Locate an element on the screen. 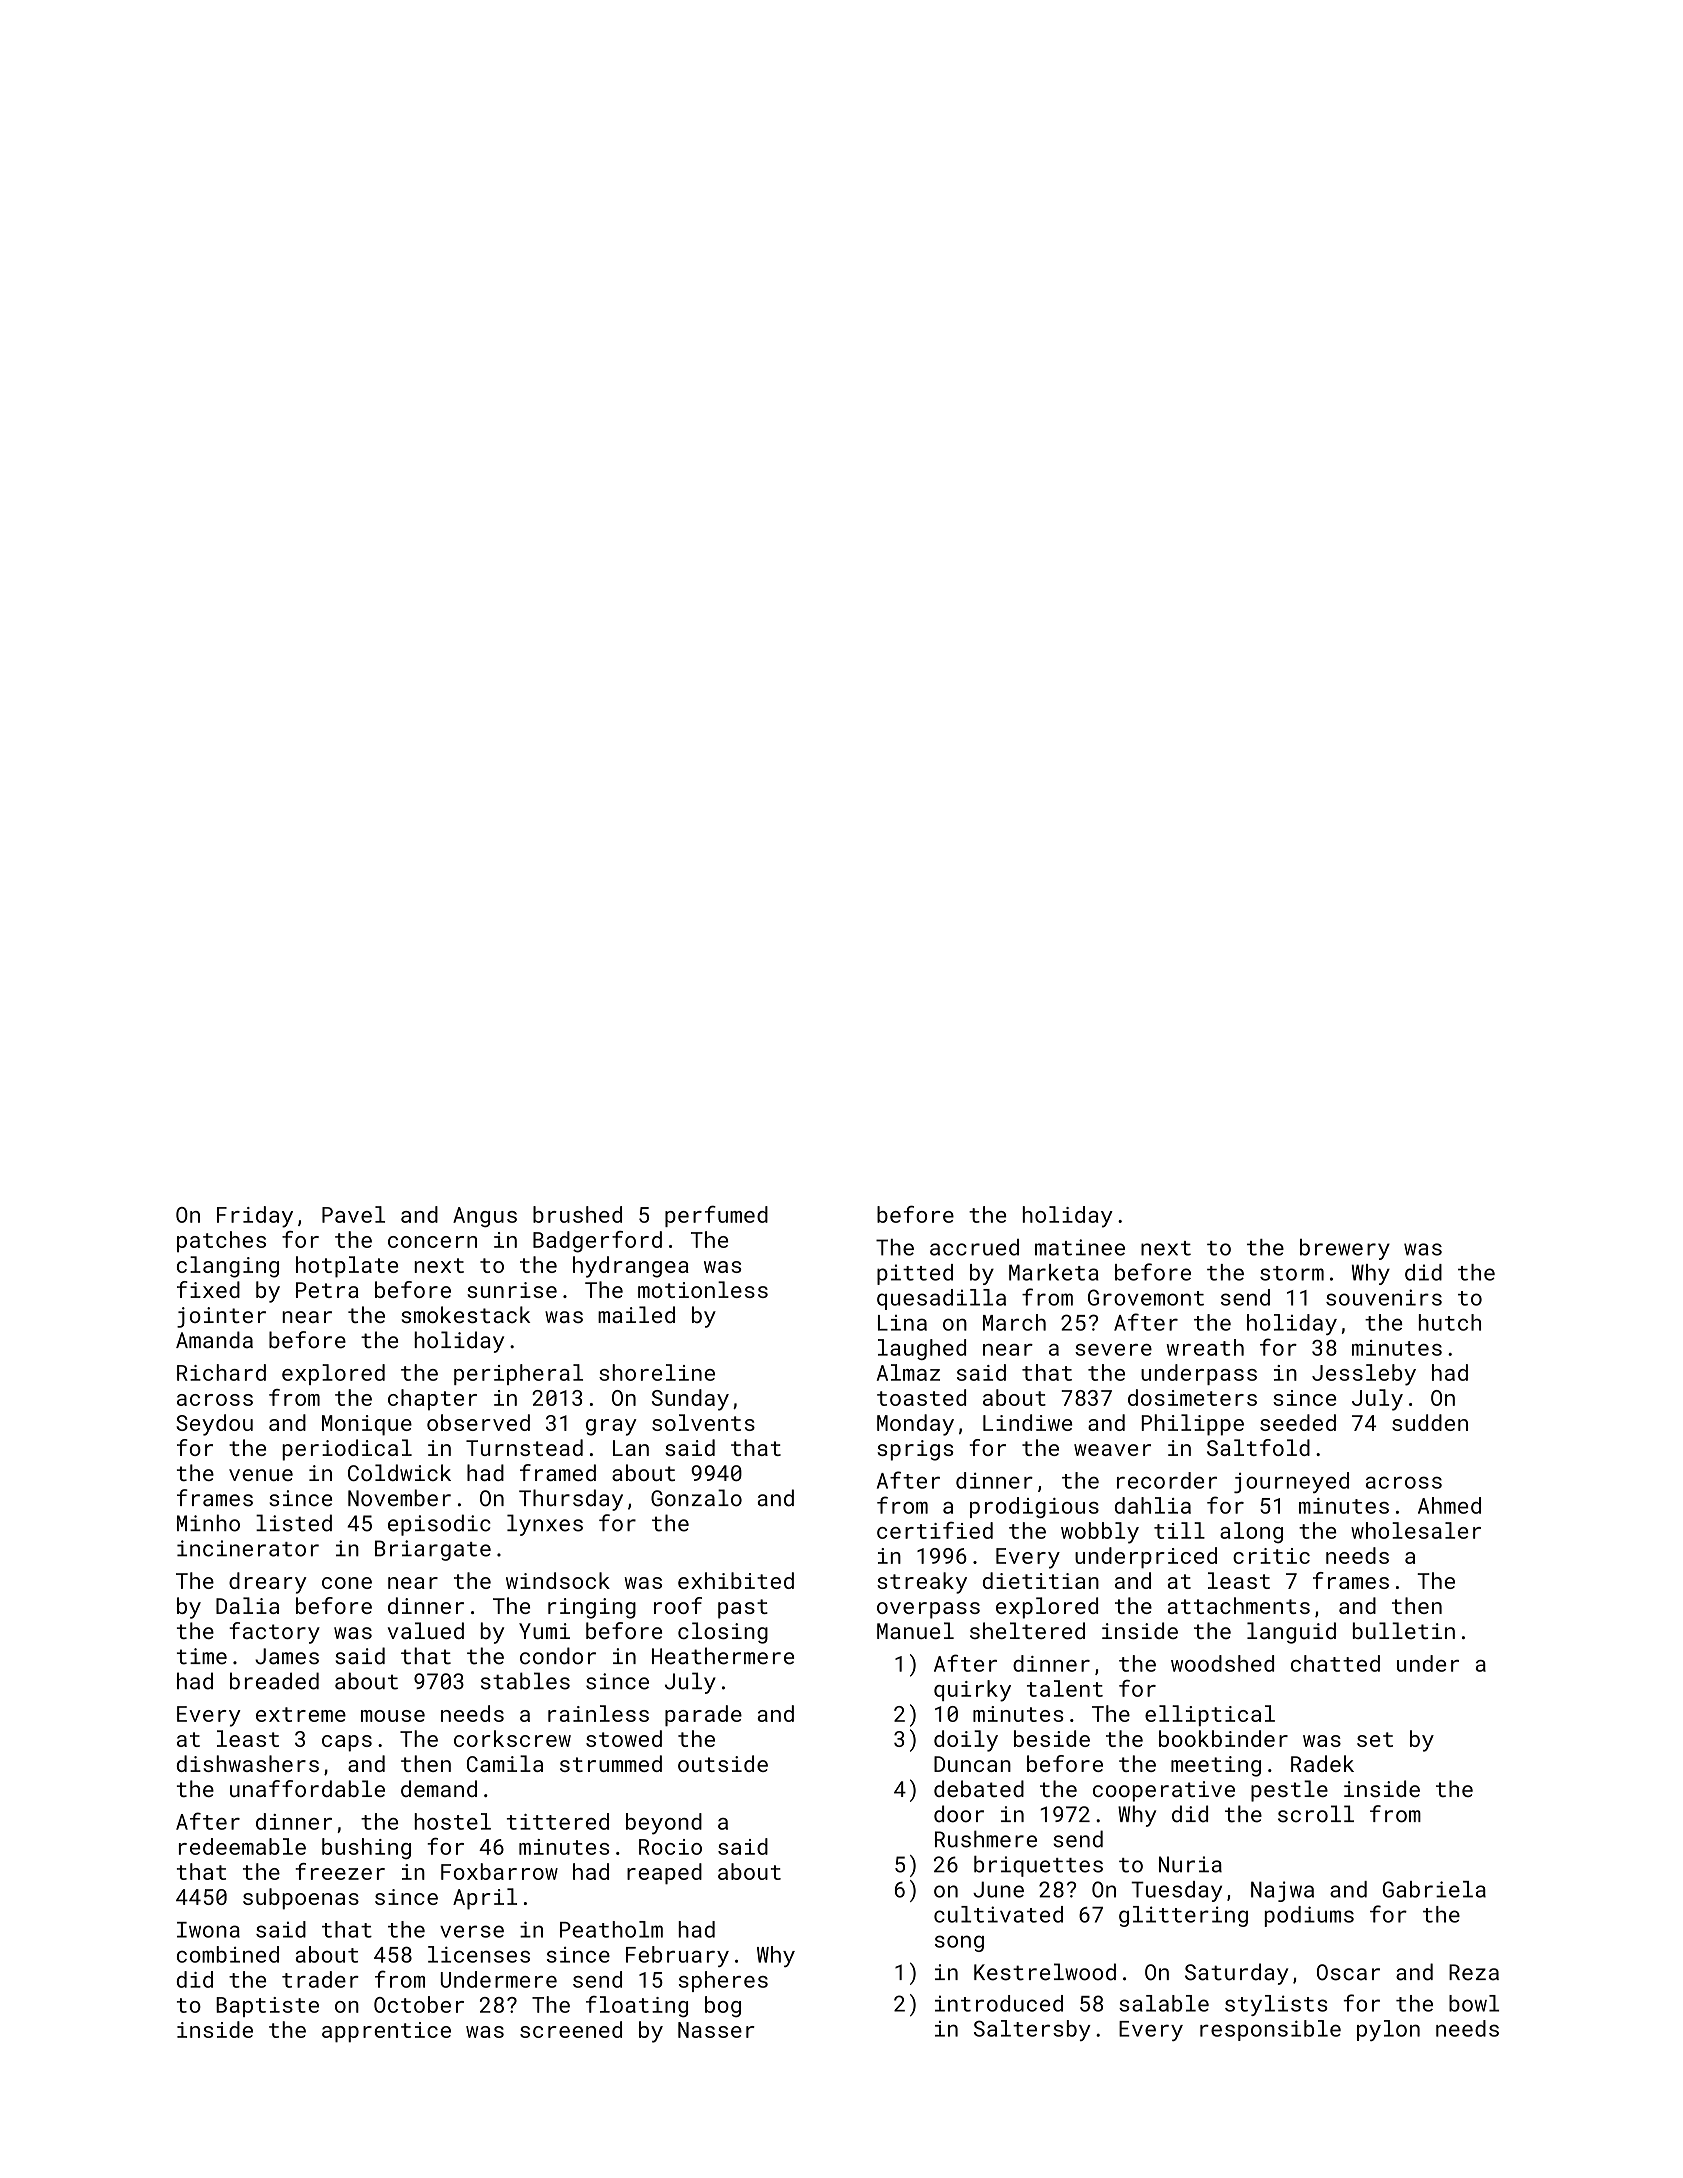 The height and width of the screenshot is (2178, 1683). June is located at coordinates (998, 1889).
